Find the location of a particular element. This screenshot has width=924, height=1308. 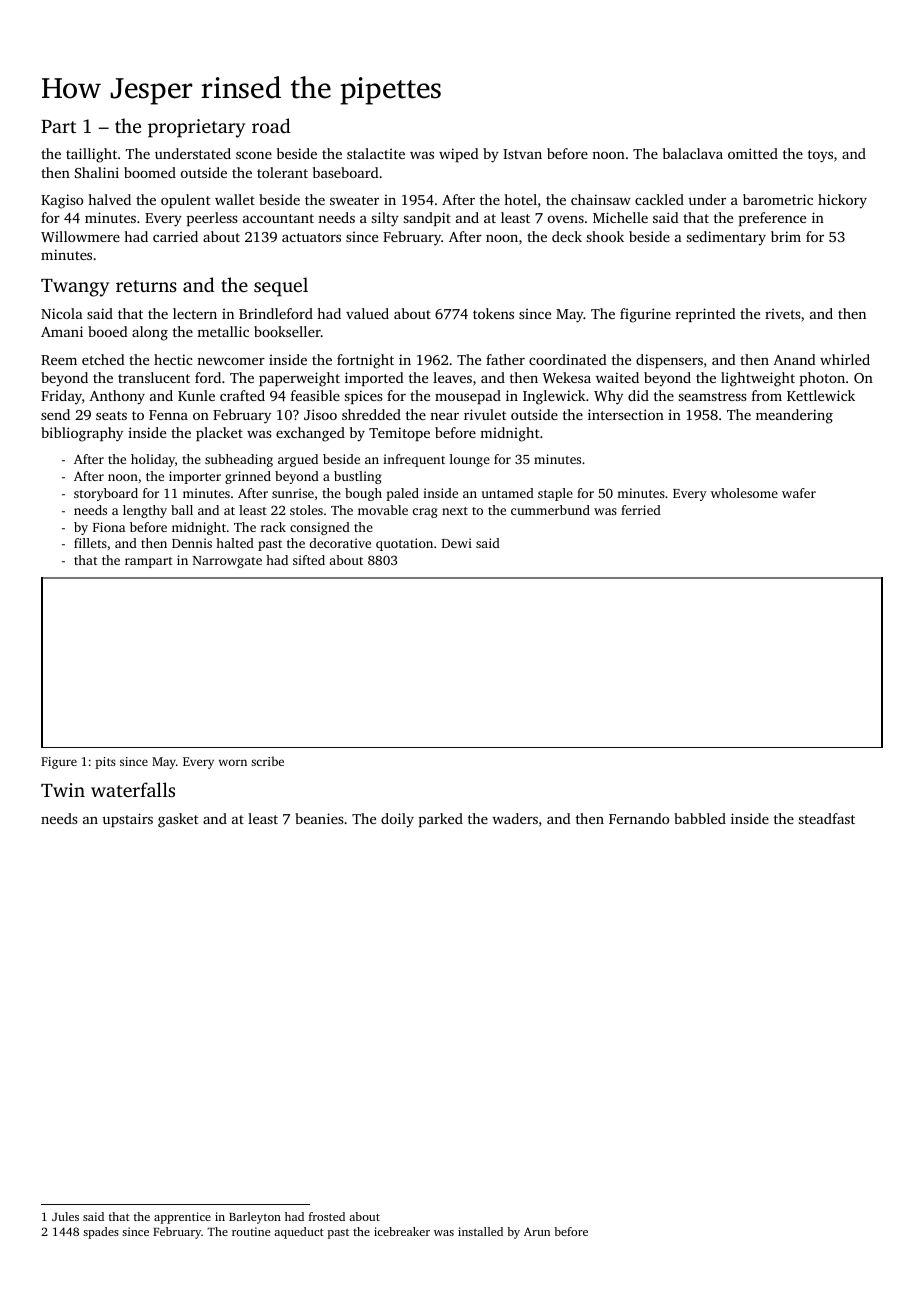

wallet is located at coordinates (235, 199).
